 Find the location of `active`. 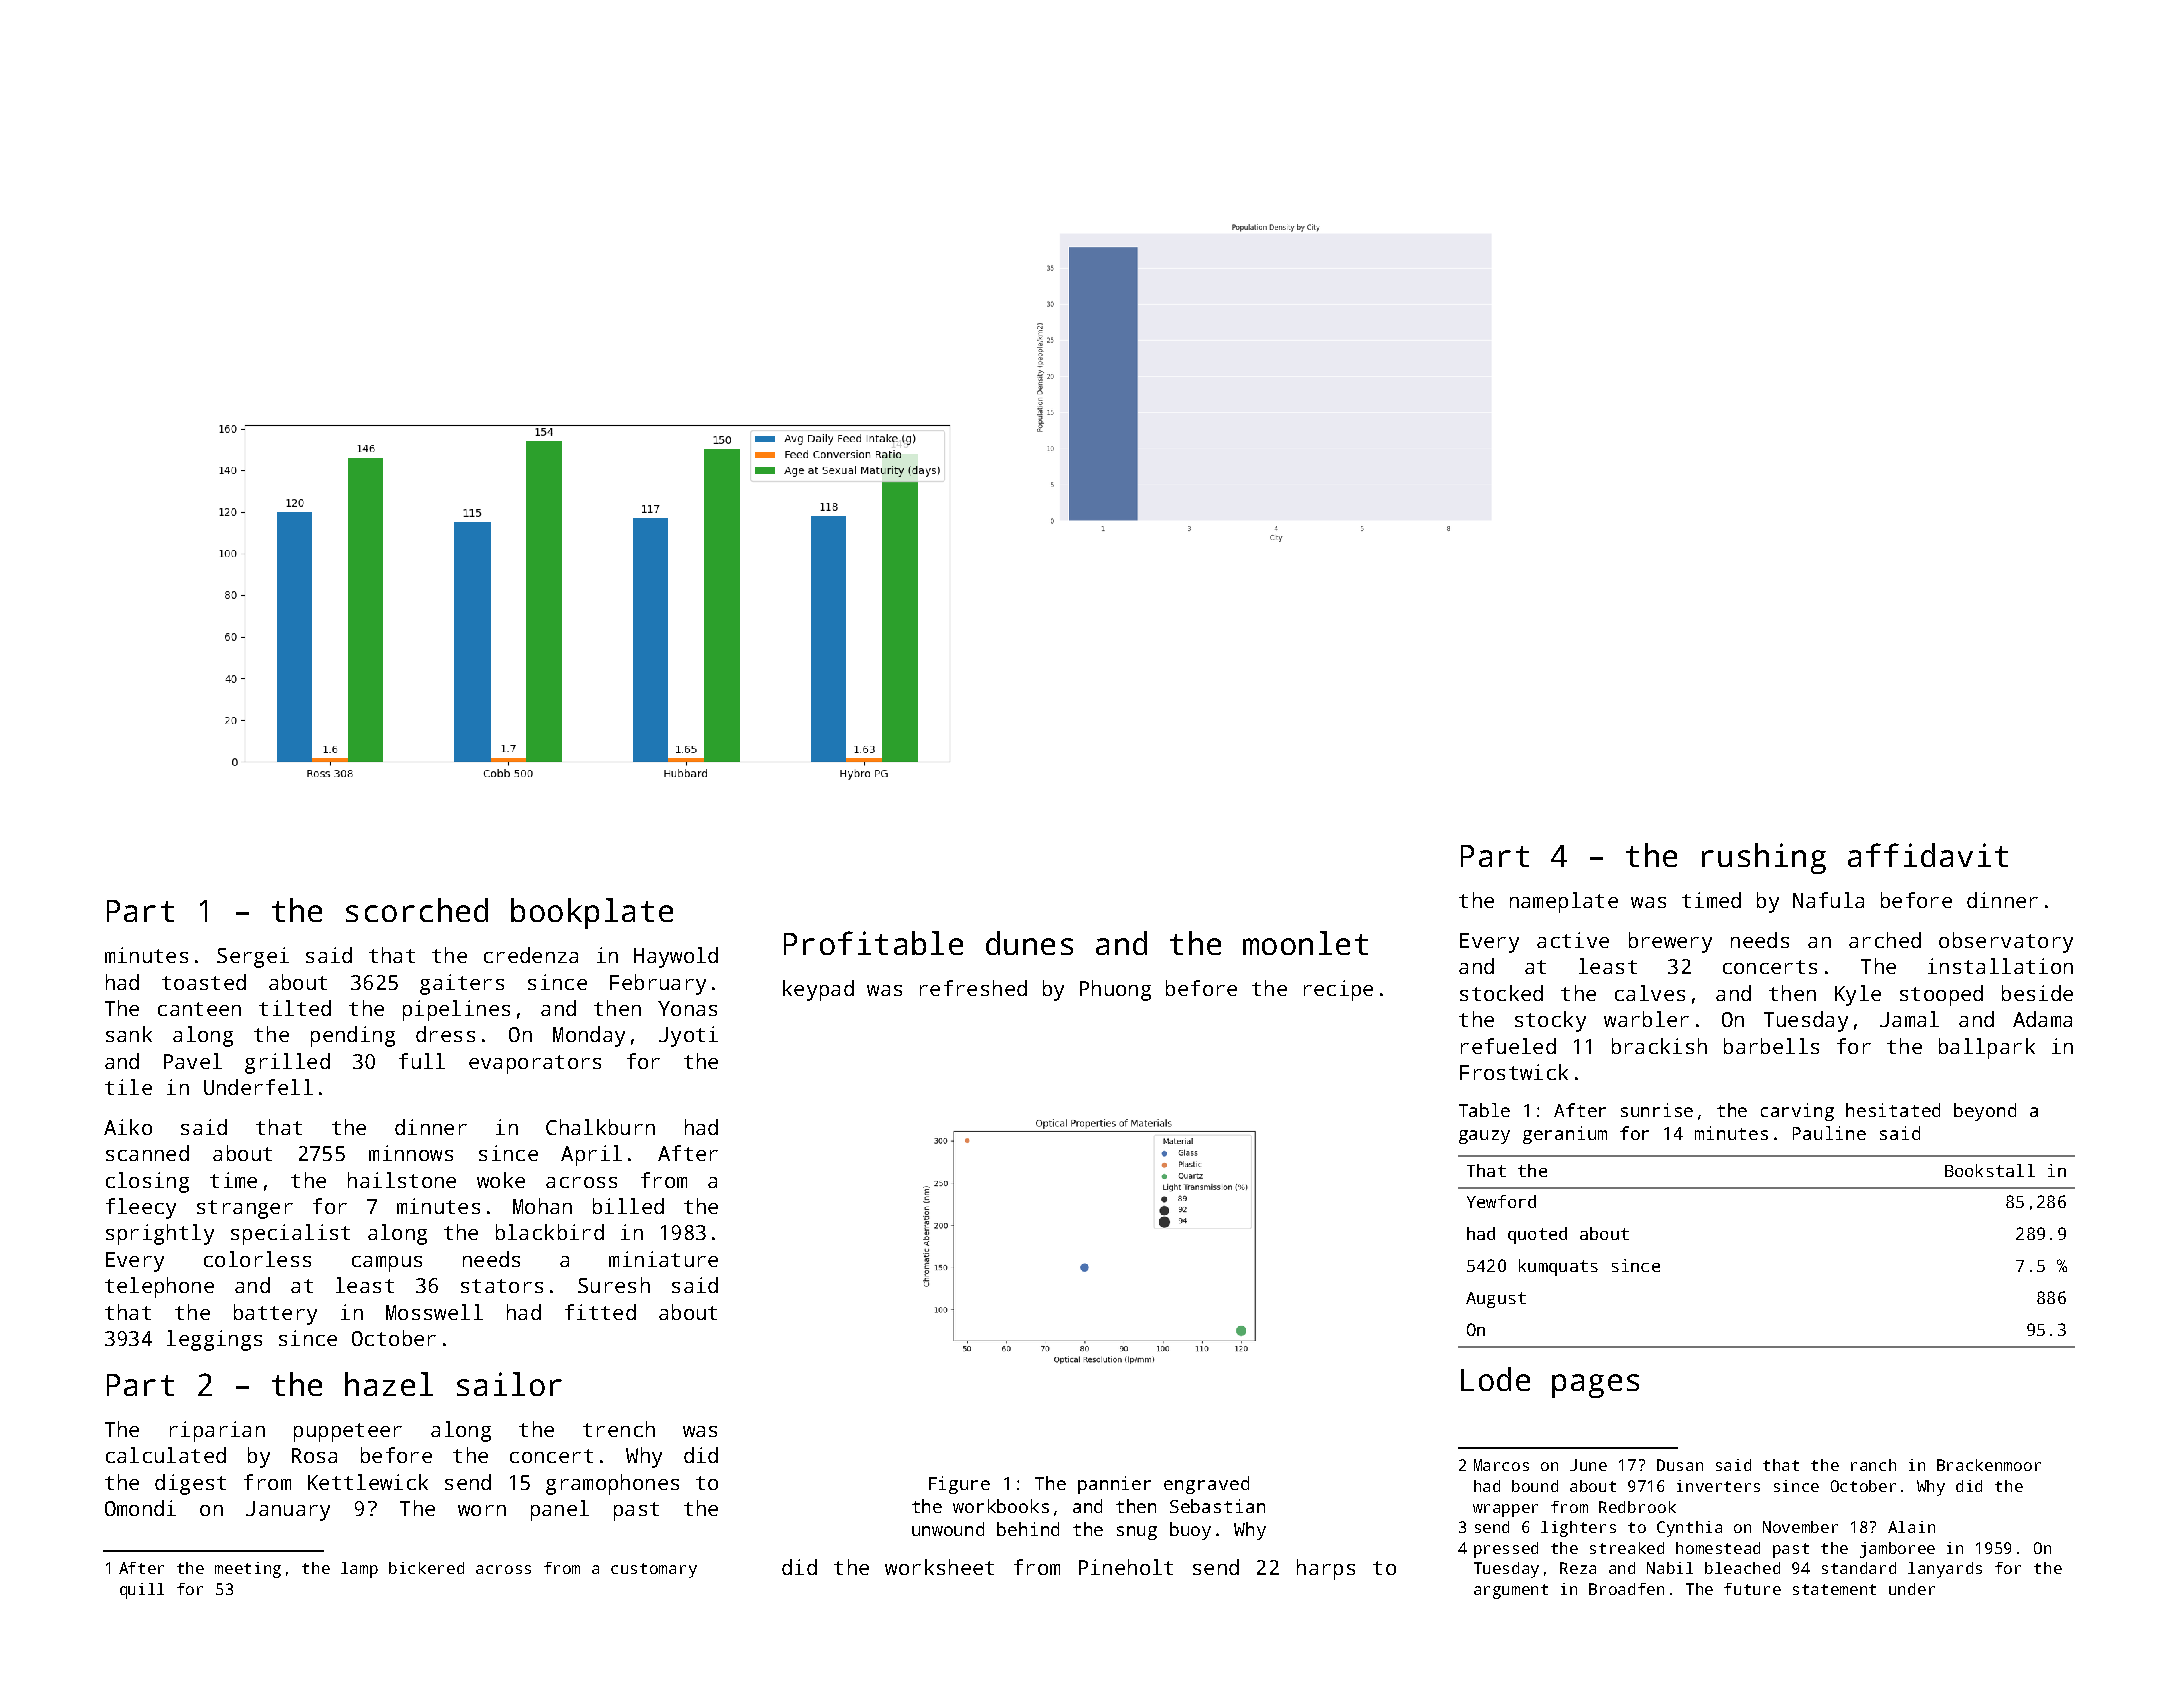

active is located at coordinates (1573, 940).
